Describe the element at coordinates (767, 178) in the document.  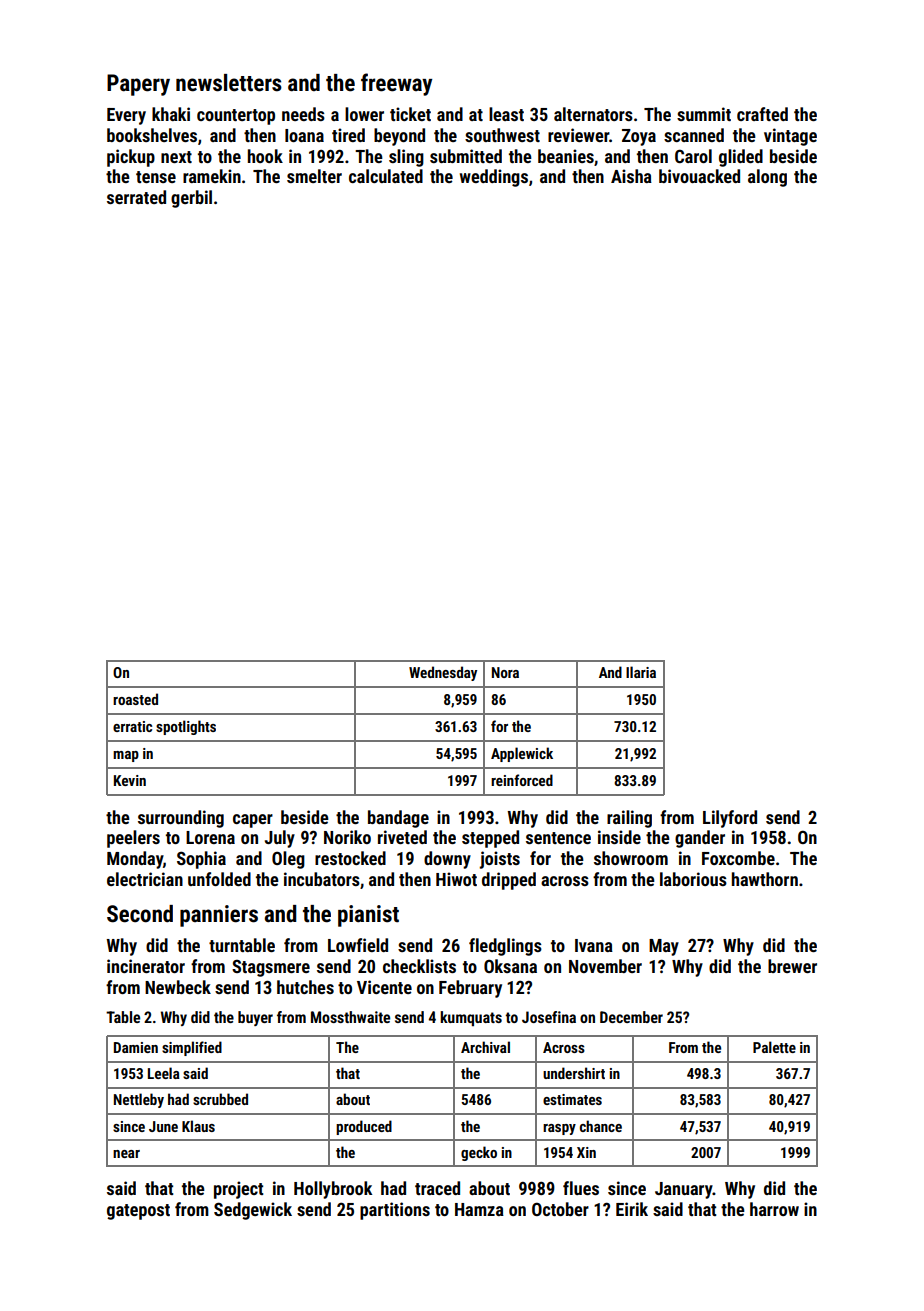
I see `along` at that location.
